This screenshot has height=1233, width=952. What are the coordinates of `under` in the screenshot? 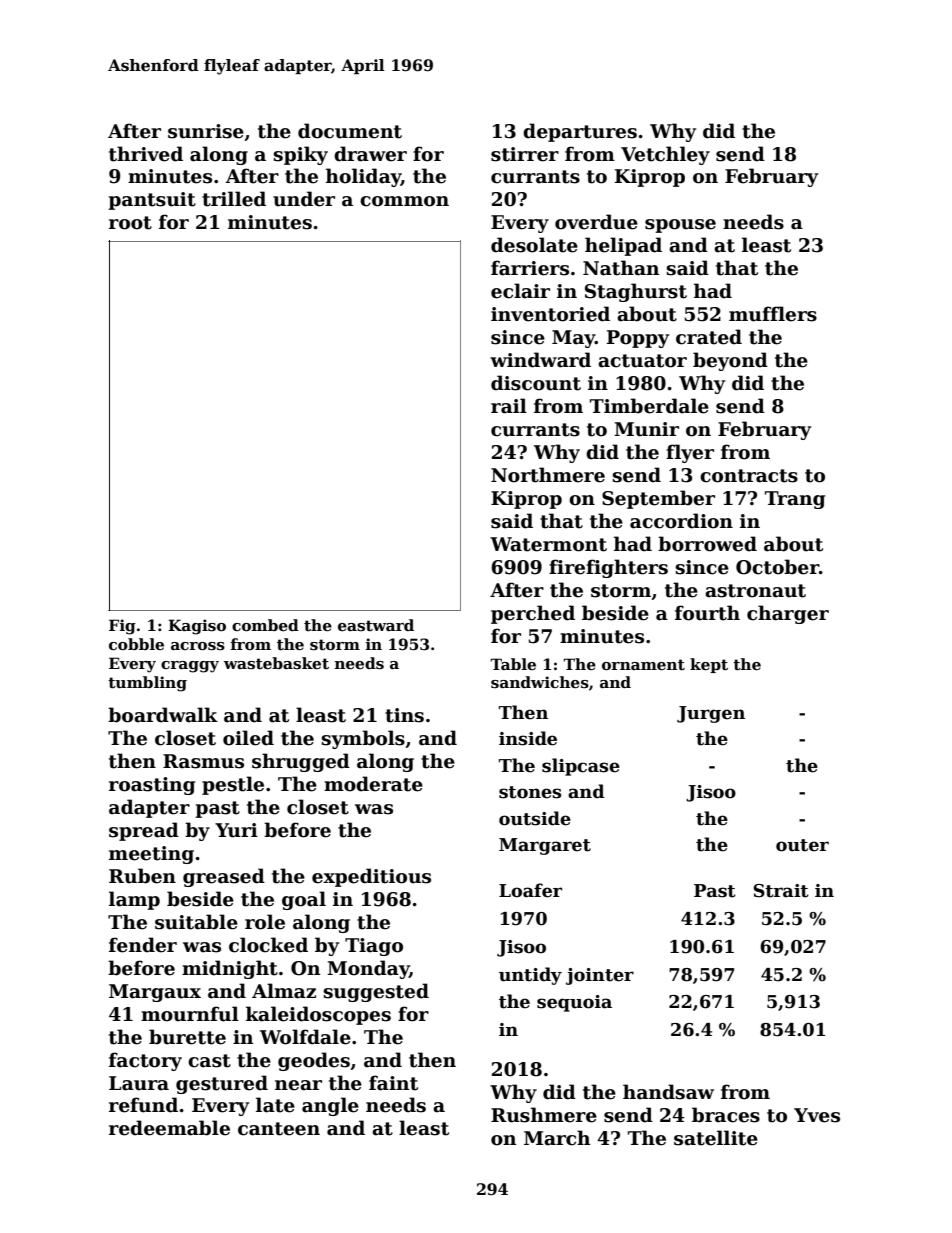 It's located at (304, 199).
